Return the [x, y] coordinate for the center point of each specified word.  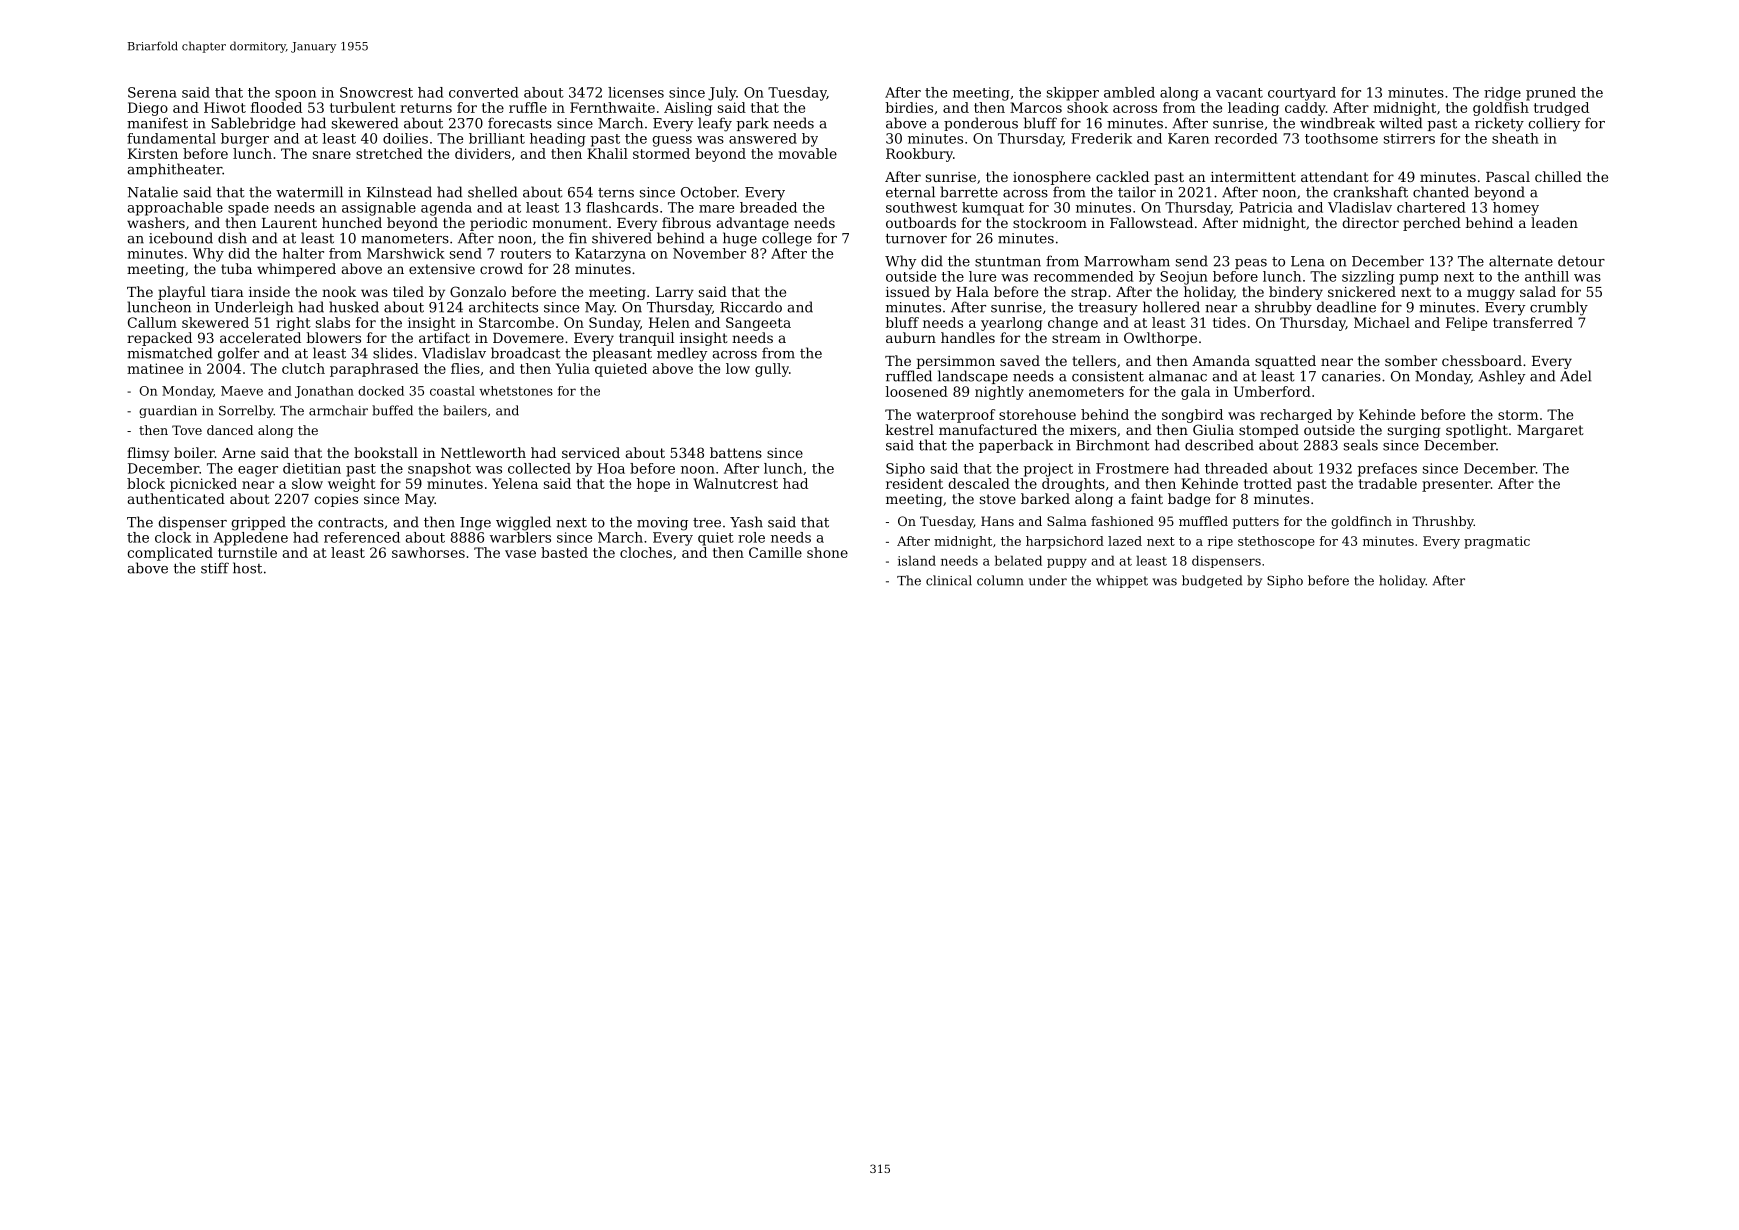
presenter [1456, 485]
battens [736, 452]
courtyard [1302, 94]
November [709, 253]
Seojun [1184, 278]
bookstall [386, 452]
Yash [746, 522]
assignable [379, 209]
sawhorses [428, 552]
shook [1087, 107]
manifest [157, 123]
